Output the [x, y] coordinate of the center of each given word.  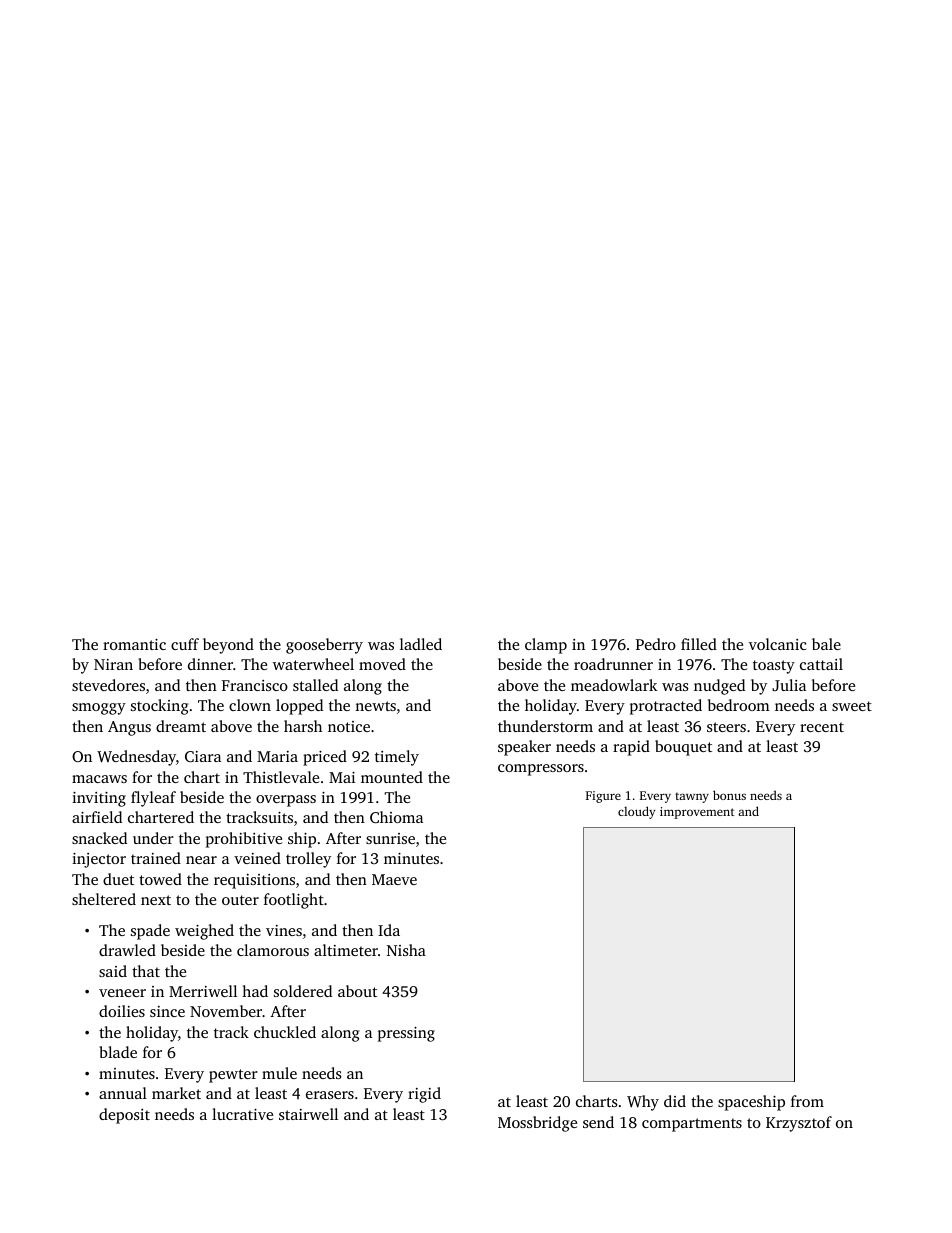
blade [118, 1052]
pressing [406, 1034]
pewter [233, 1076]
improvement [697, 813]
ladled [421, 644]
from [807, 1101]
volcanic [778, 644]
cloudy [637, 812]
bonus [729, 795]
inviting [99, 799]
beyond [228, 646]
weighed [204, 932]
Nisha [406, 950]
